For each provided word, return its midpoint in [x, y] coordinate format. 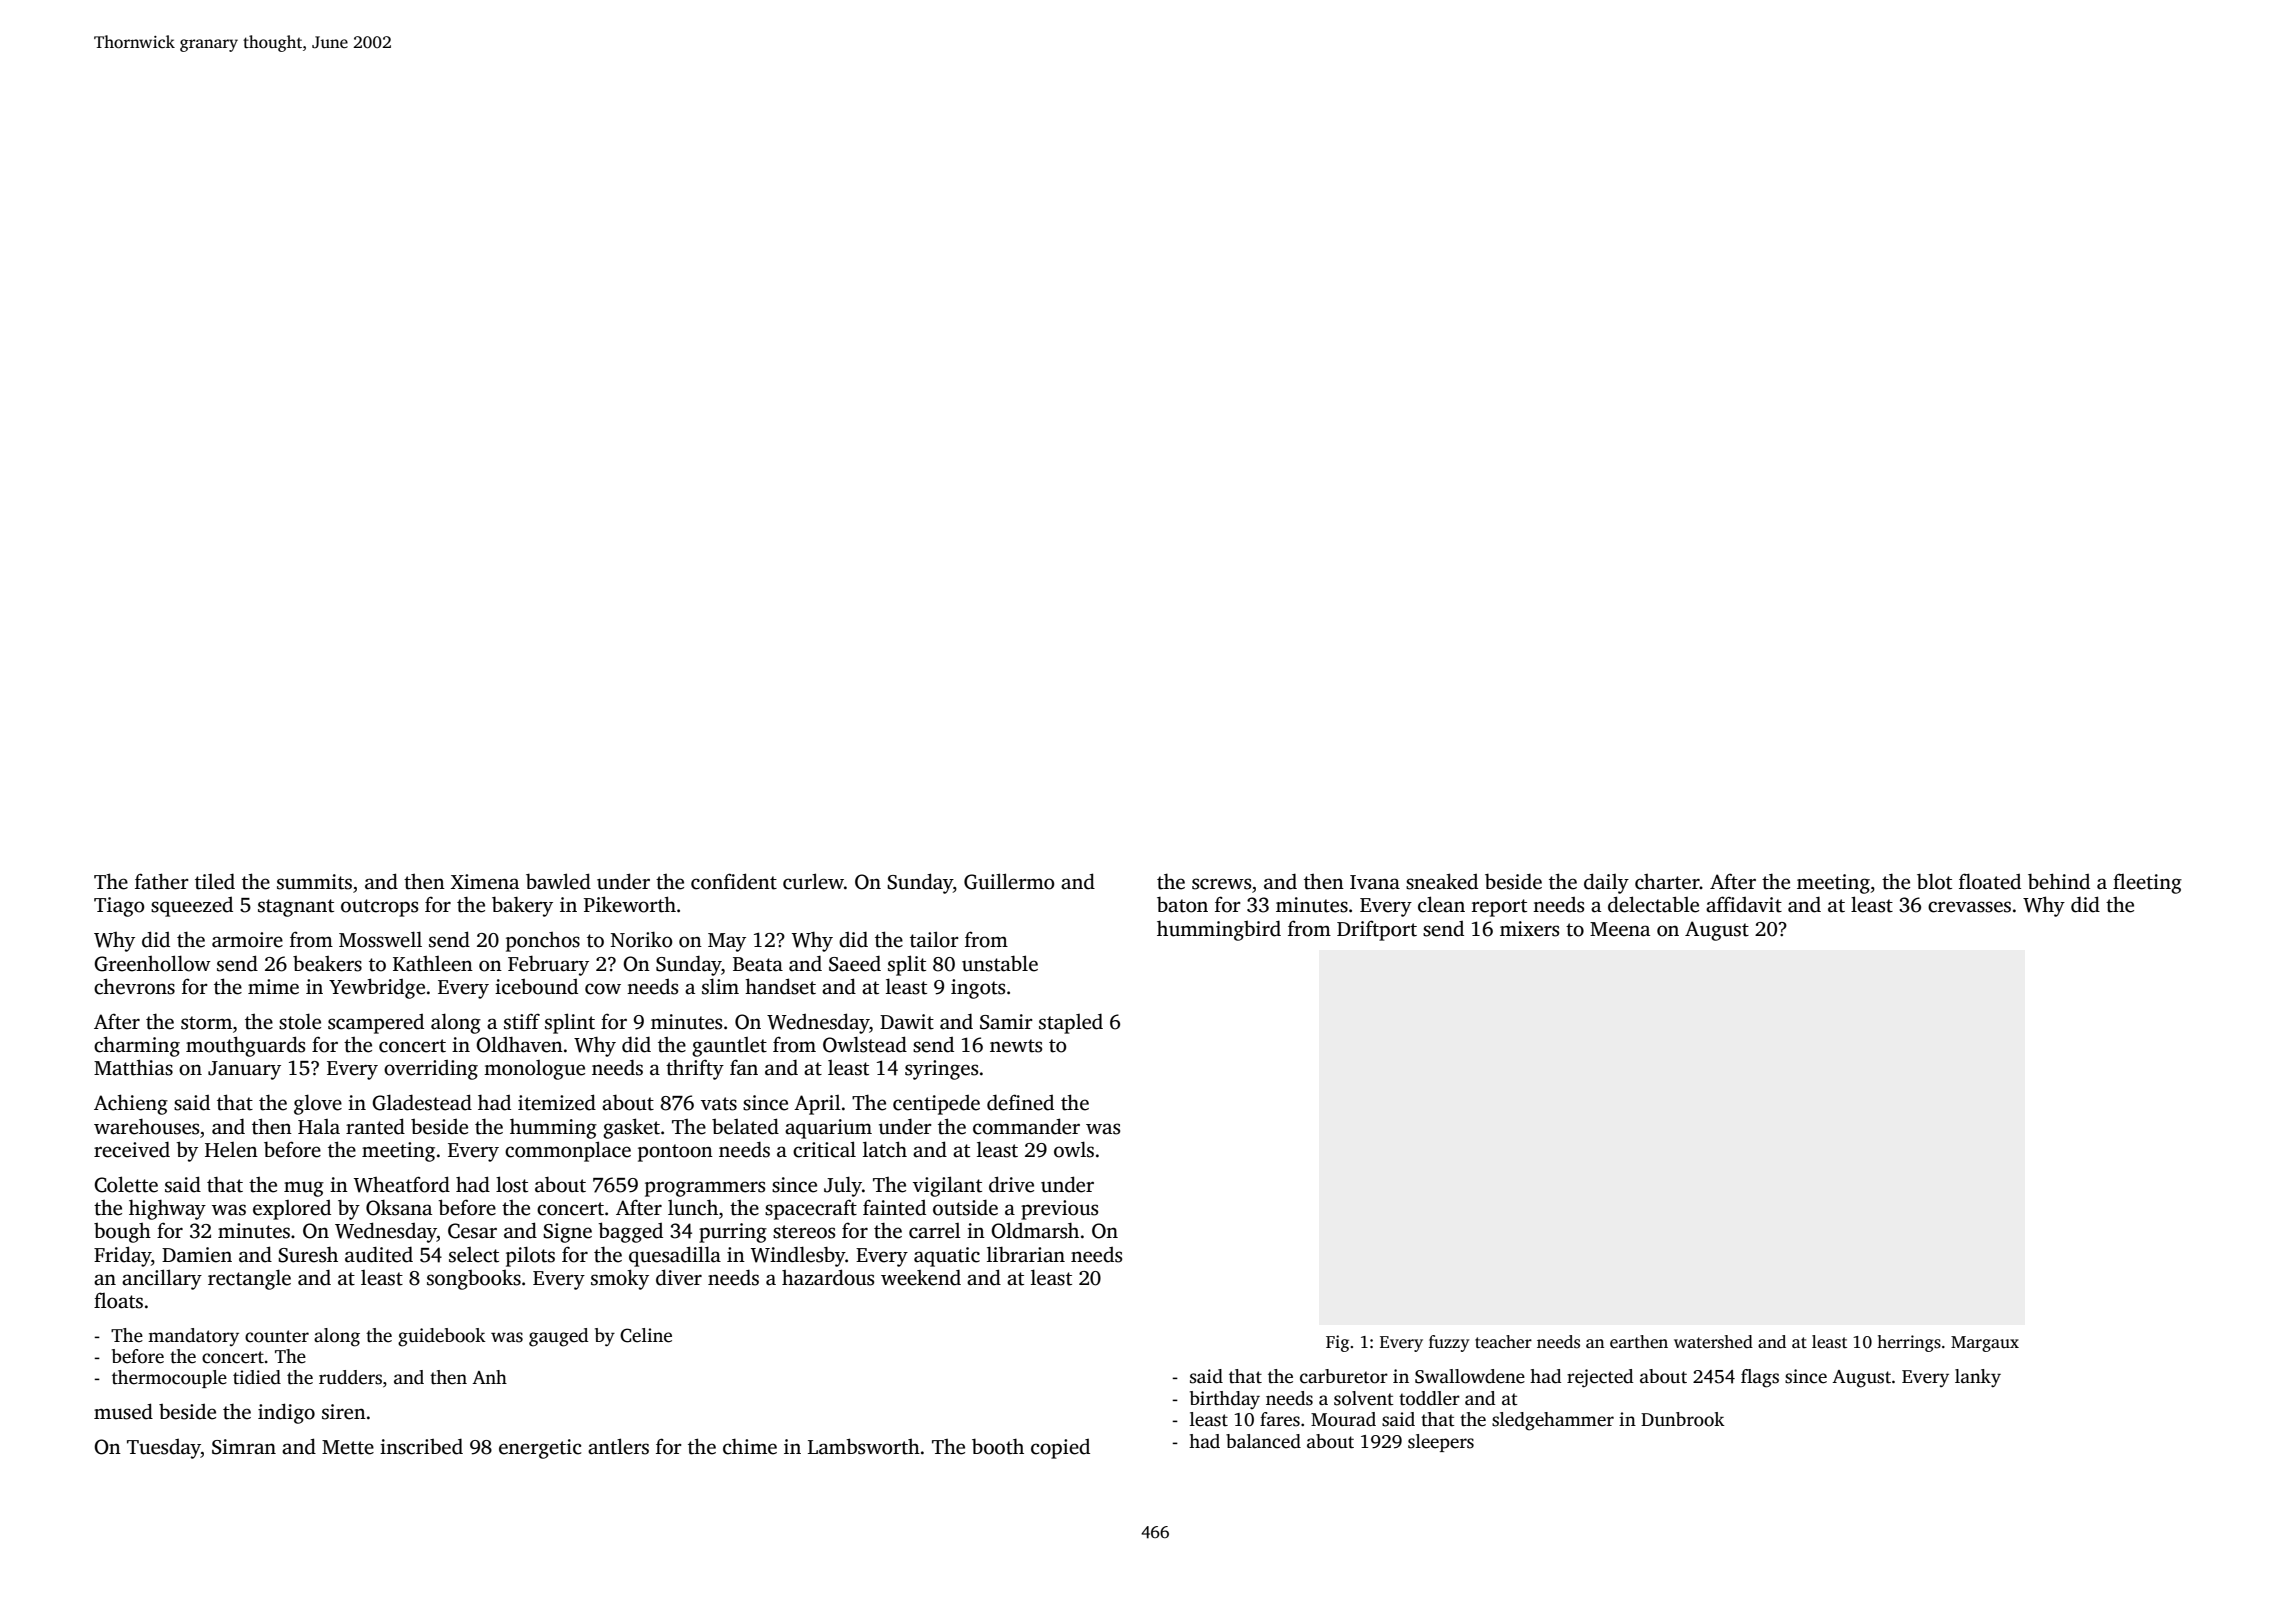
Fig [1337, 1343]
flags [1760, 1378]
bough [122, 1233]
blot [1934, 881]
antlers [618, 1446]
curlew [813, 881]
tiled [215, 881]
